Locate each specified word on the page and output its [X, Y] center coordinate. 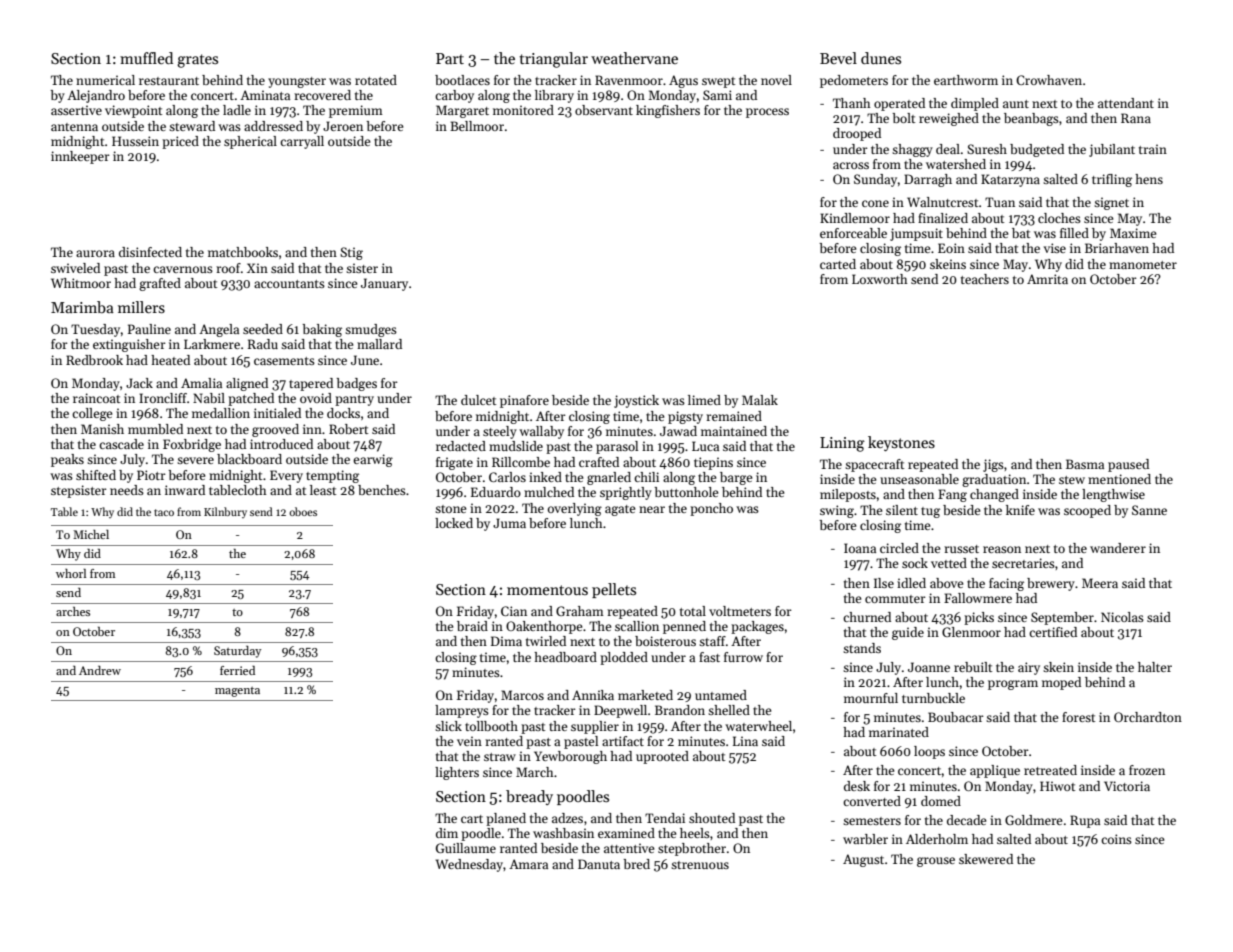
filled [1074, 233]
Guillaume [466, 848]
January [384, 284]
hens [1149, 179]
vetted [949, 563]
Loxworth [880, 279]
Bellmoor [477, 126]
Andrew [100, 670]
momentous [547, 590]
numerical [105, 80]
